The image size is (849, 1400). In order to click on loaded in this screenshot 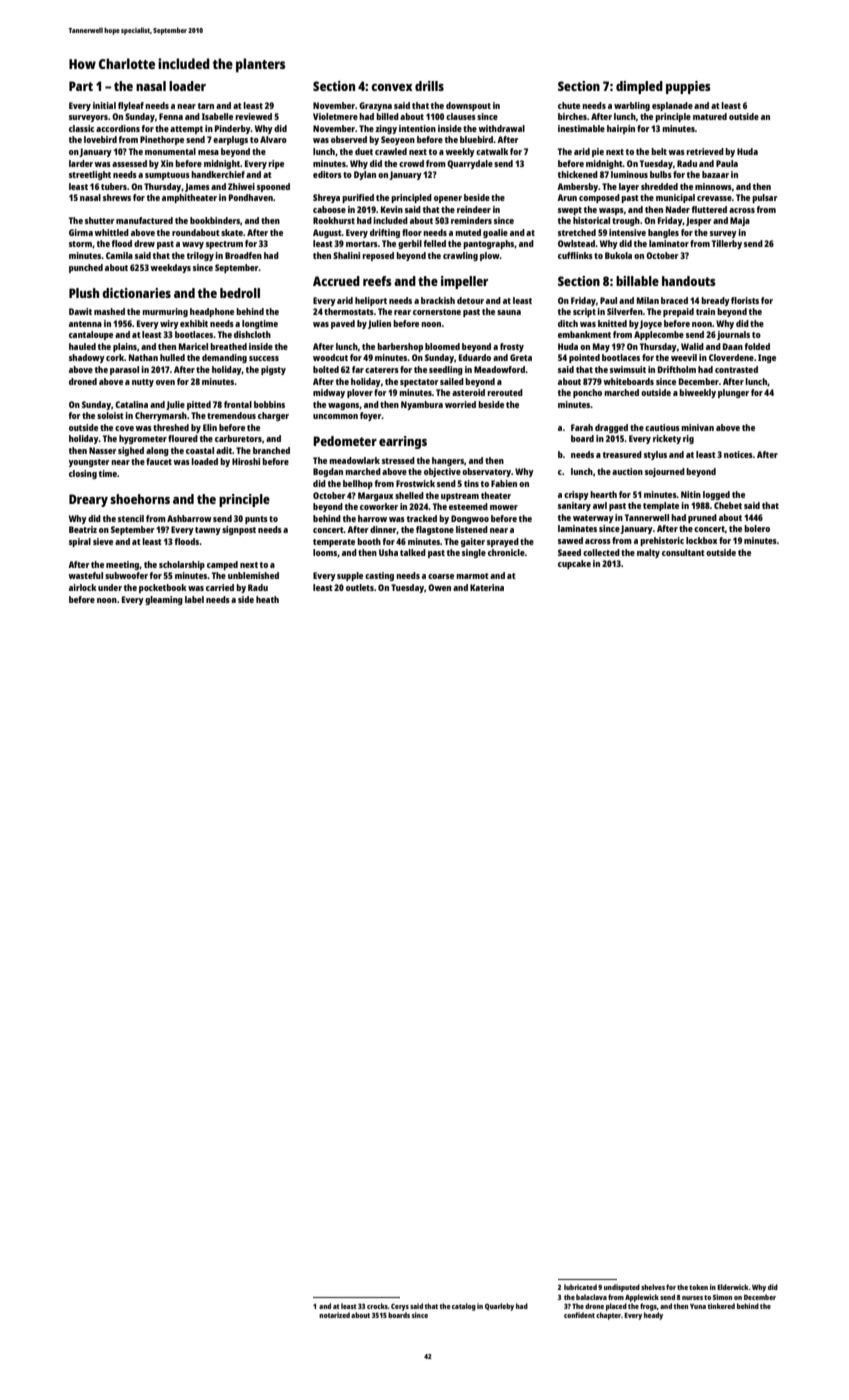, I will do `click(204, 461)`.
